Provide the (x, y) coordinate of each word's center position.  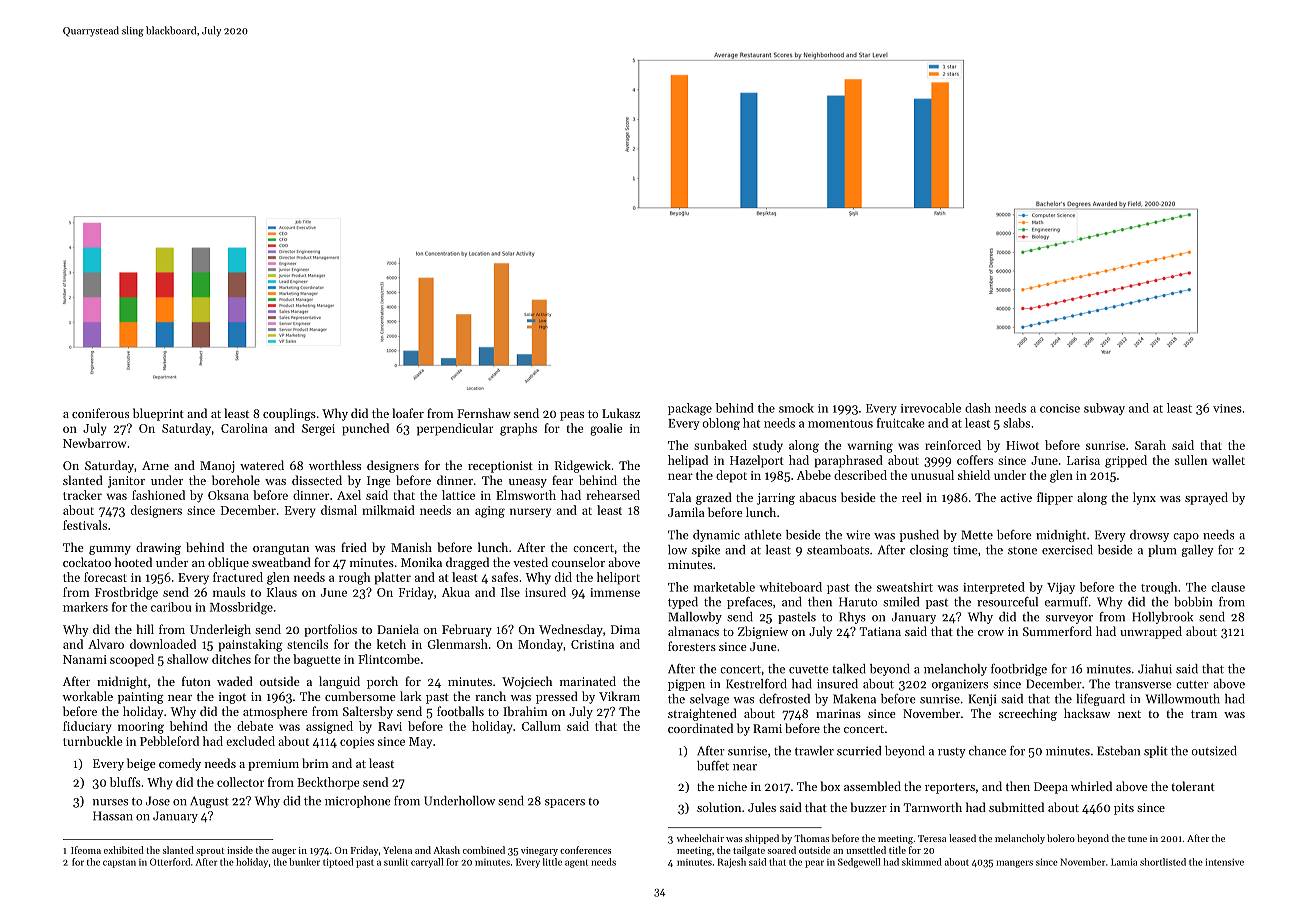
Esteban (1118, 751)
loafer (408, 413)
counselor (578, 562)
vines (1227, 408)
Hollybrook (1162, 618)
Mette (977, 535)
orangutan (281, 549)
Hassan (113, 816)
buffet (713, 766)
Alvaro (106, 644)
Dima (625, 629)
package (690, 409)
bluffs (125, 782)
